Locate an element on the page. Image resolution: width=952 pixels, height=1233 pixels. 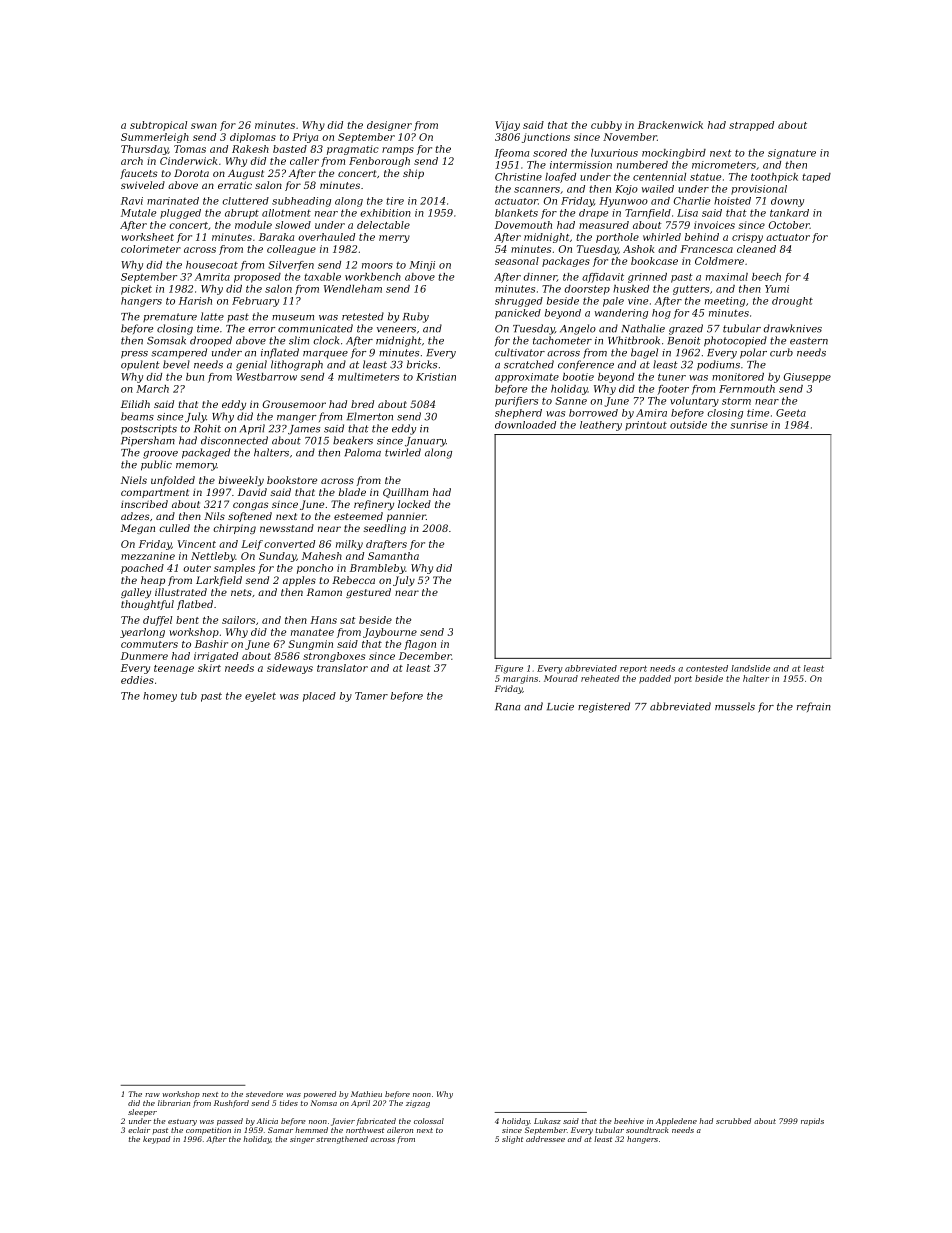
padded is located at coordinates (655, 679).
